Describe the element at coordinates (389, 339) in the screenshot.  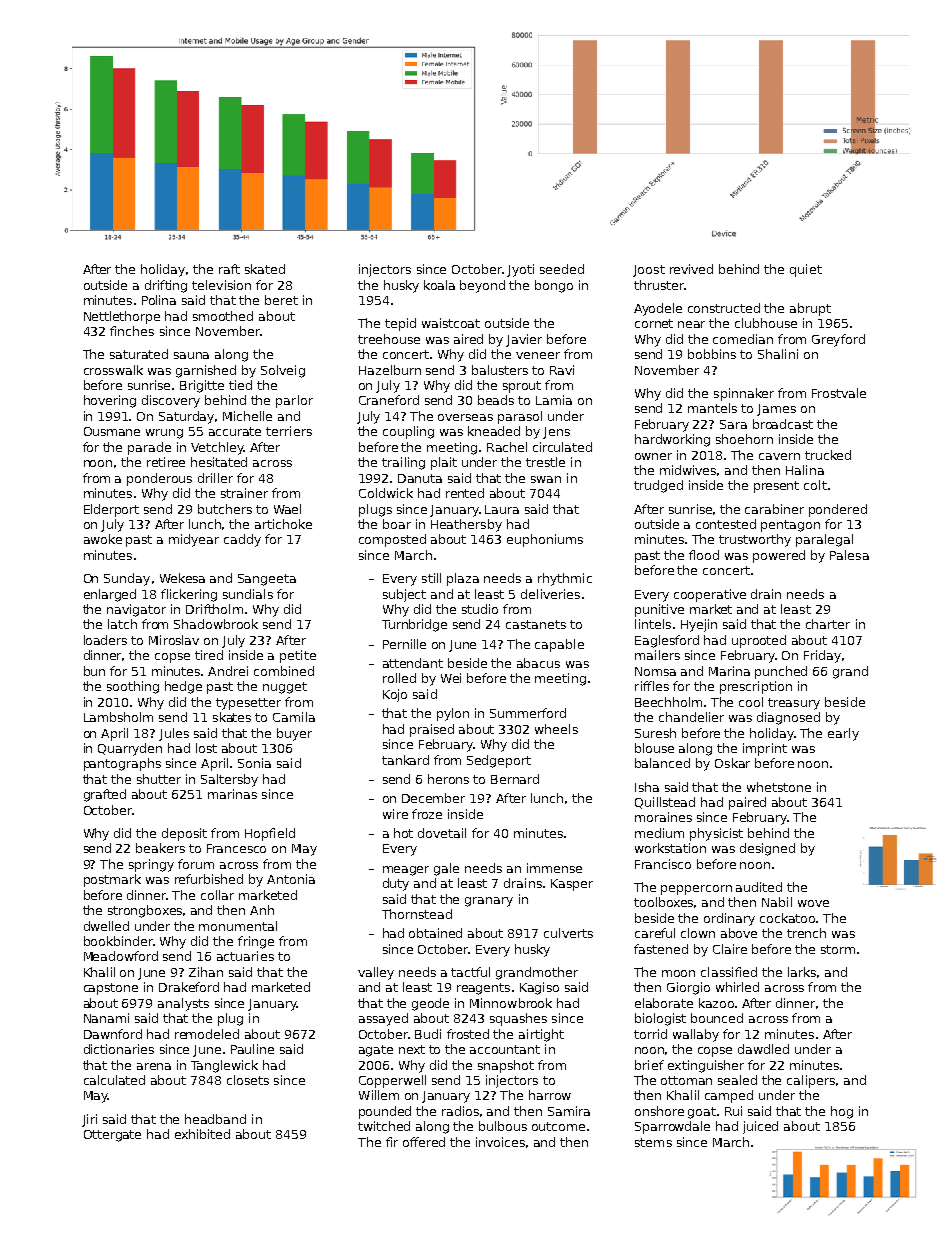
I see `treehouse` at that location.
